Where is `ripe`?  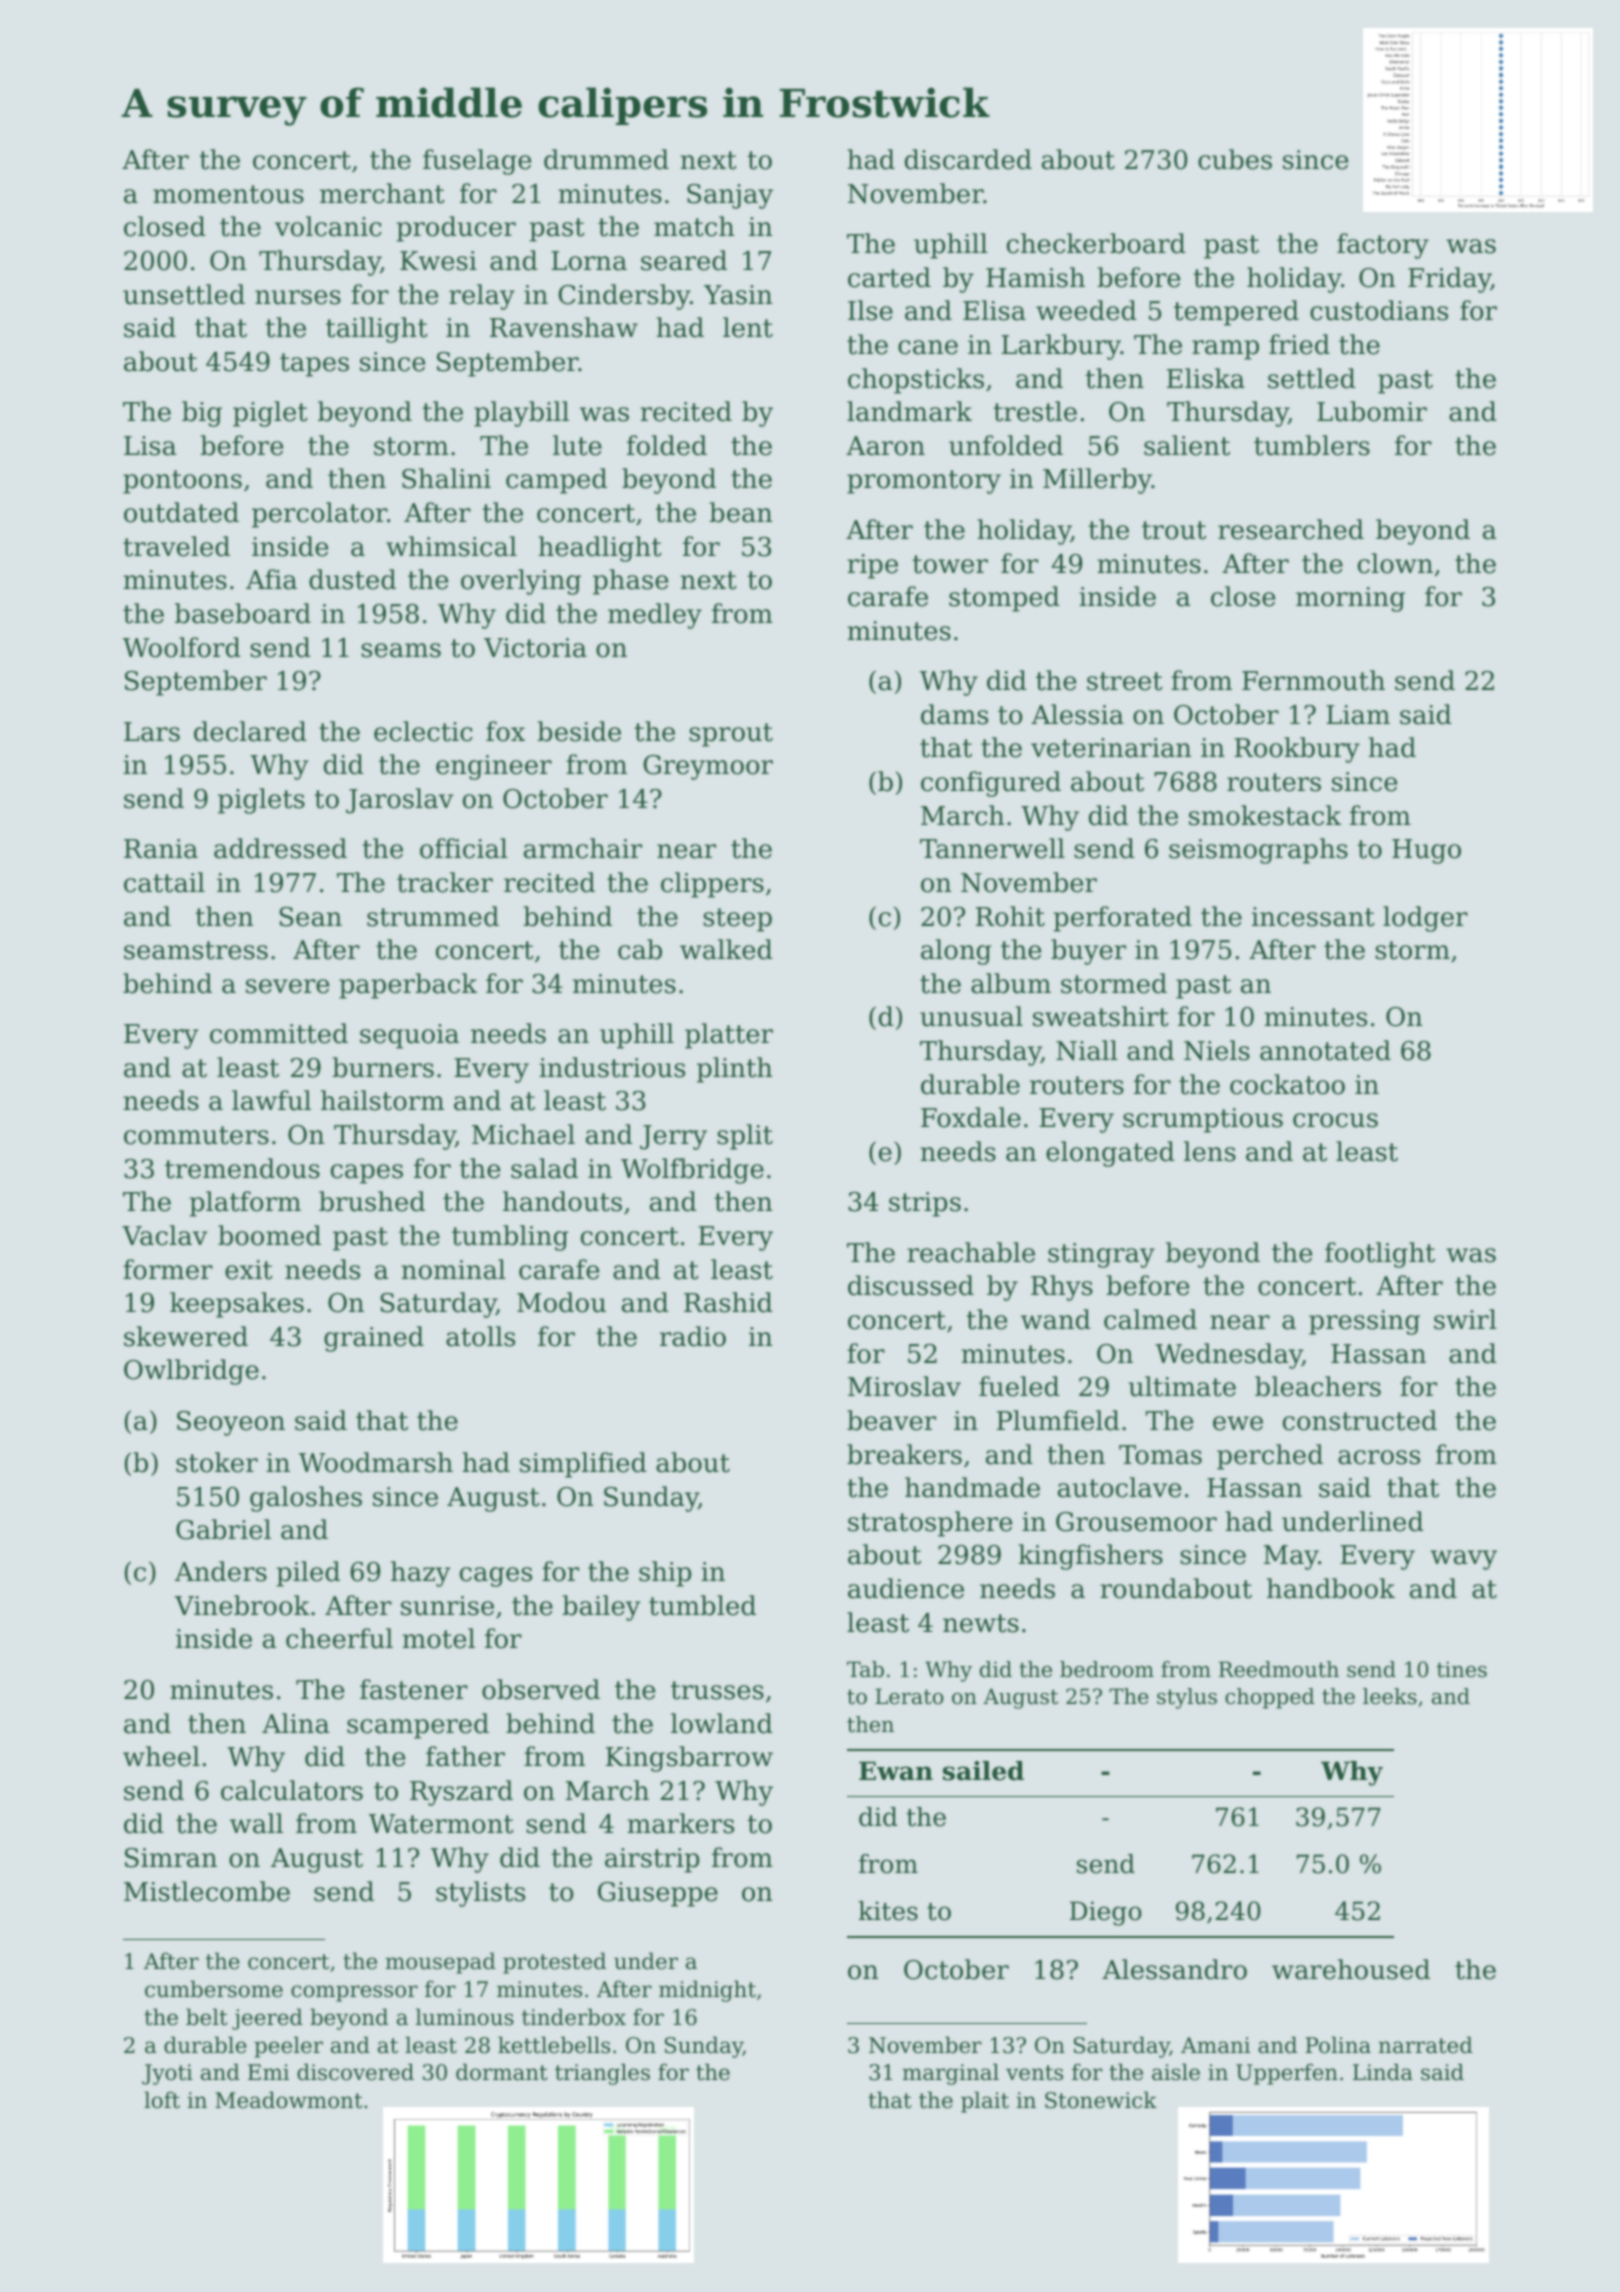
ripe is located at coordinates (872, 566).
